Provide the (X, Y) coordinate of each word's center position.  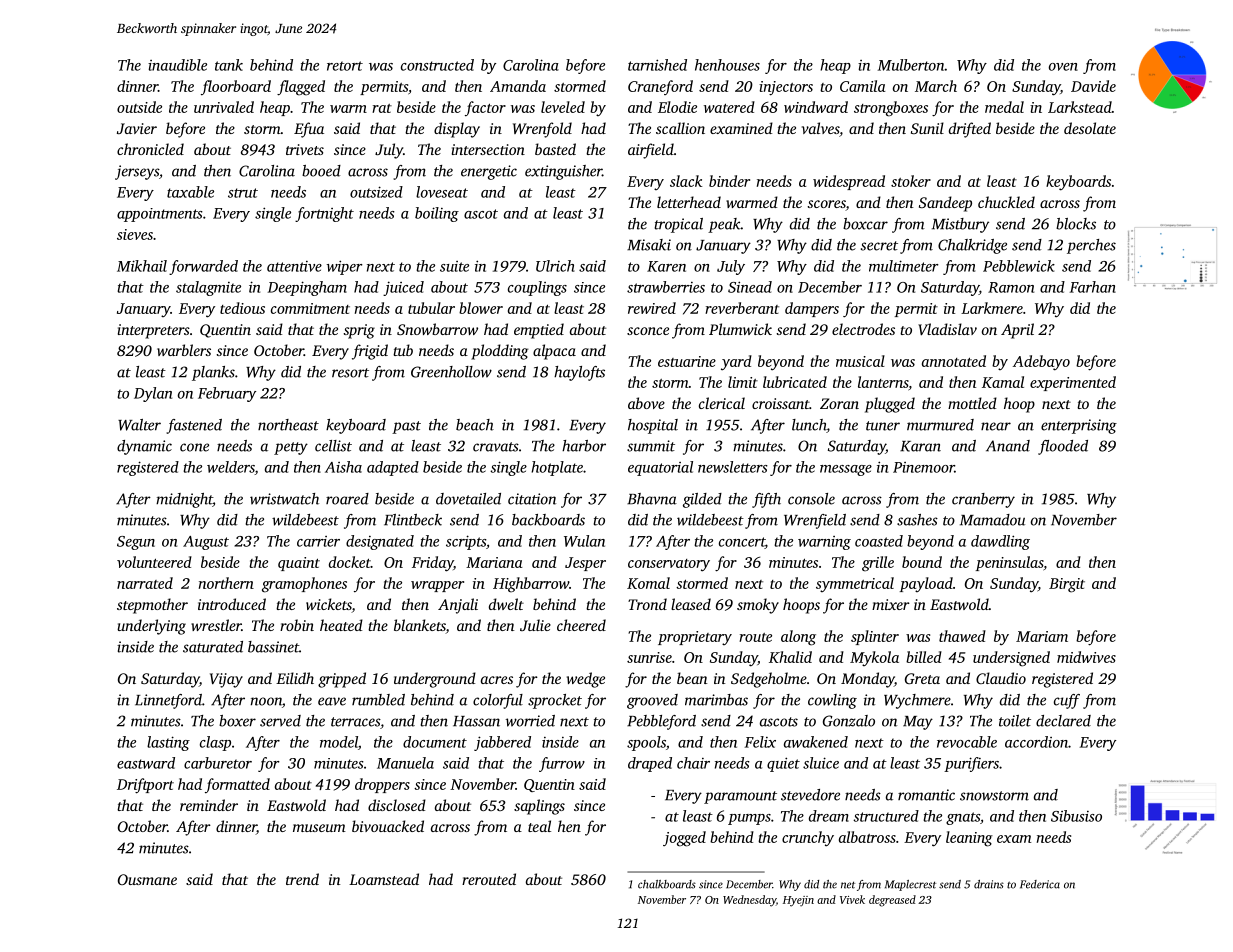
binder (729, 181)
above (646, 403)
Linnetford (168, 701)
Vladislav (947, 329)
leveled (563, 107)
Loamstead (384, 879)
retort (345, 66)
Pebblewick (1019, 266)
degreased (892, 901)
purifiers (971, 764)
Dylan (153, 394)
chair (693, 763)
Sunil (927, 128)
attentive (294, 266)
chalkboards (667, 884)
